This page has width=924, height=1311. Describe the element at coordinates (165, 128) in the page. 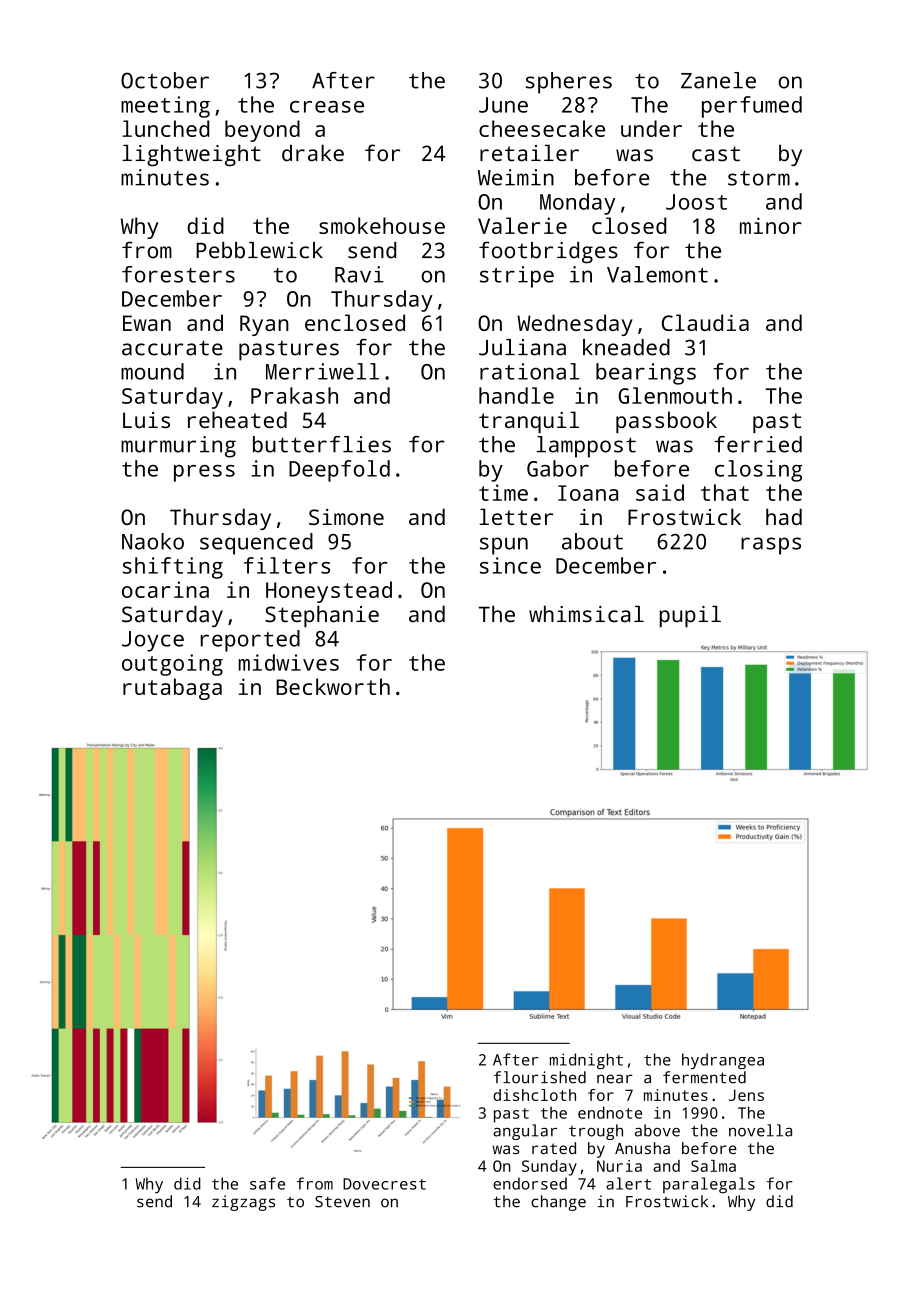

I see `lunched` at that location.
